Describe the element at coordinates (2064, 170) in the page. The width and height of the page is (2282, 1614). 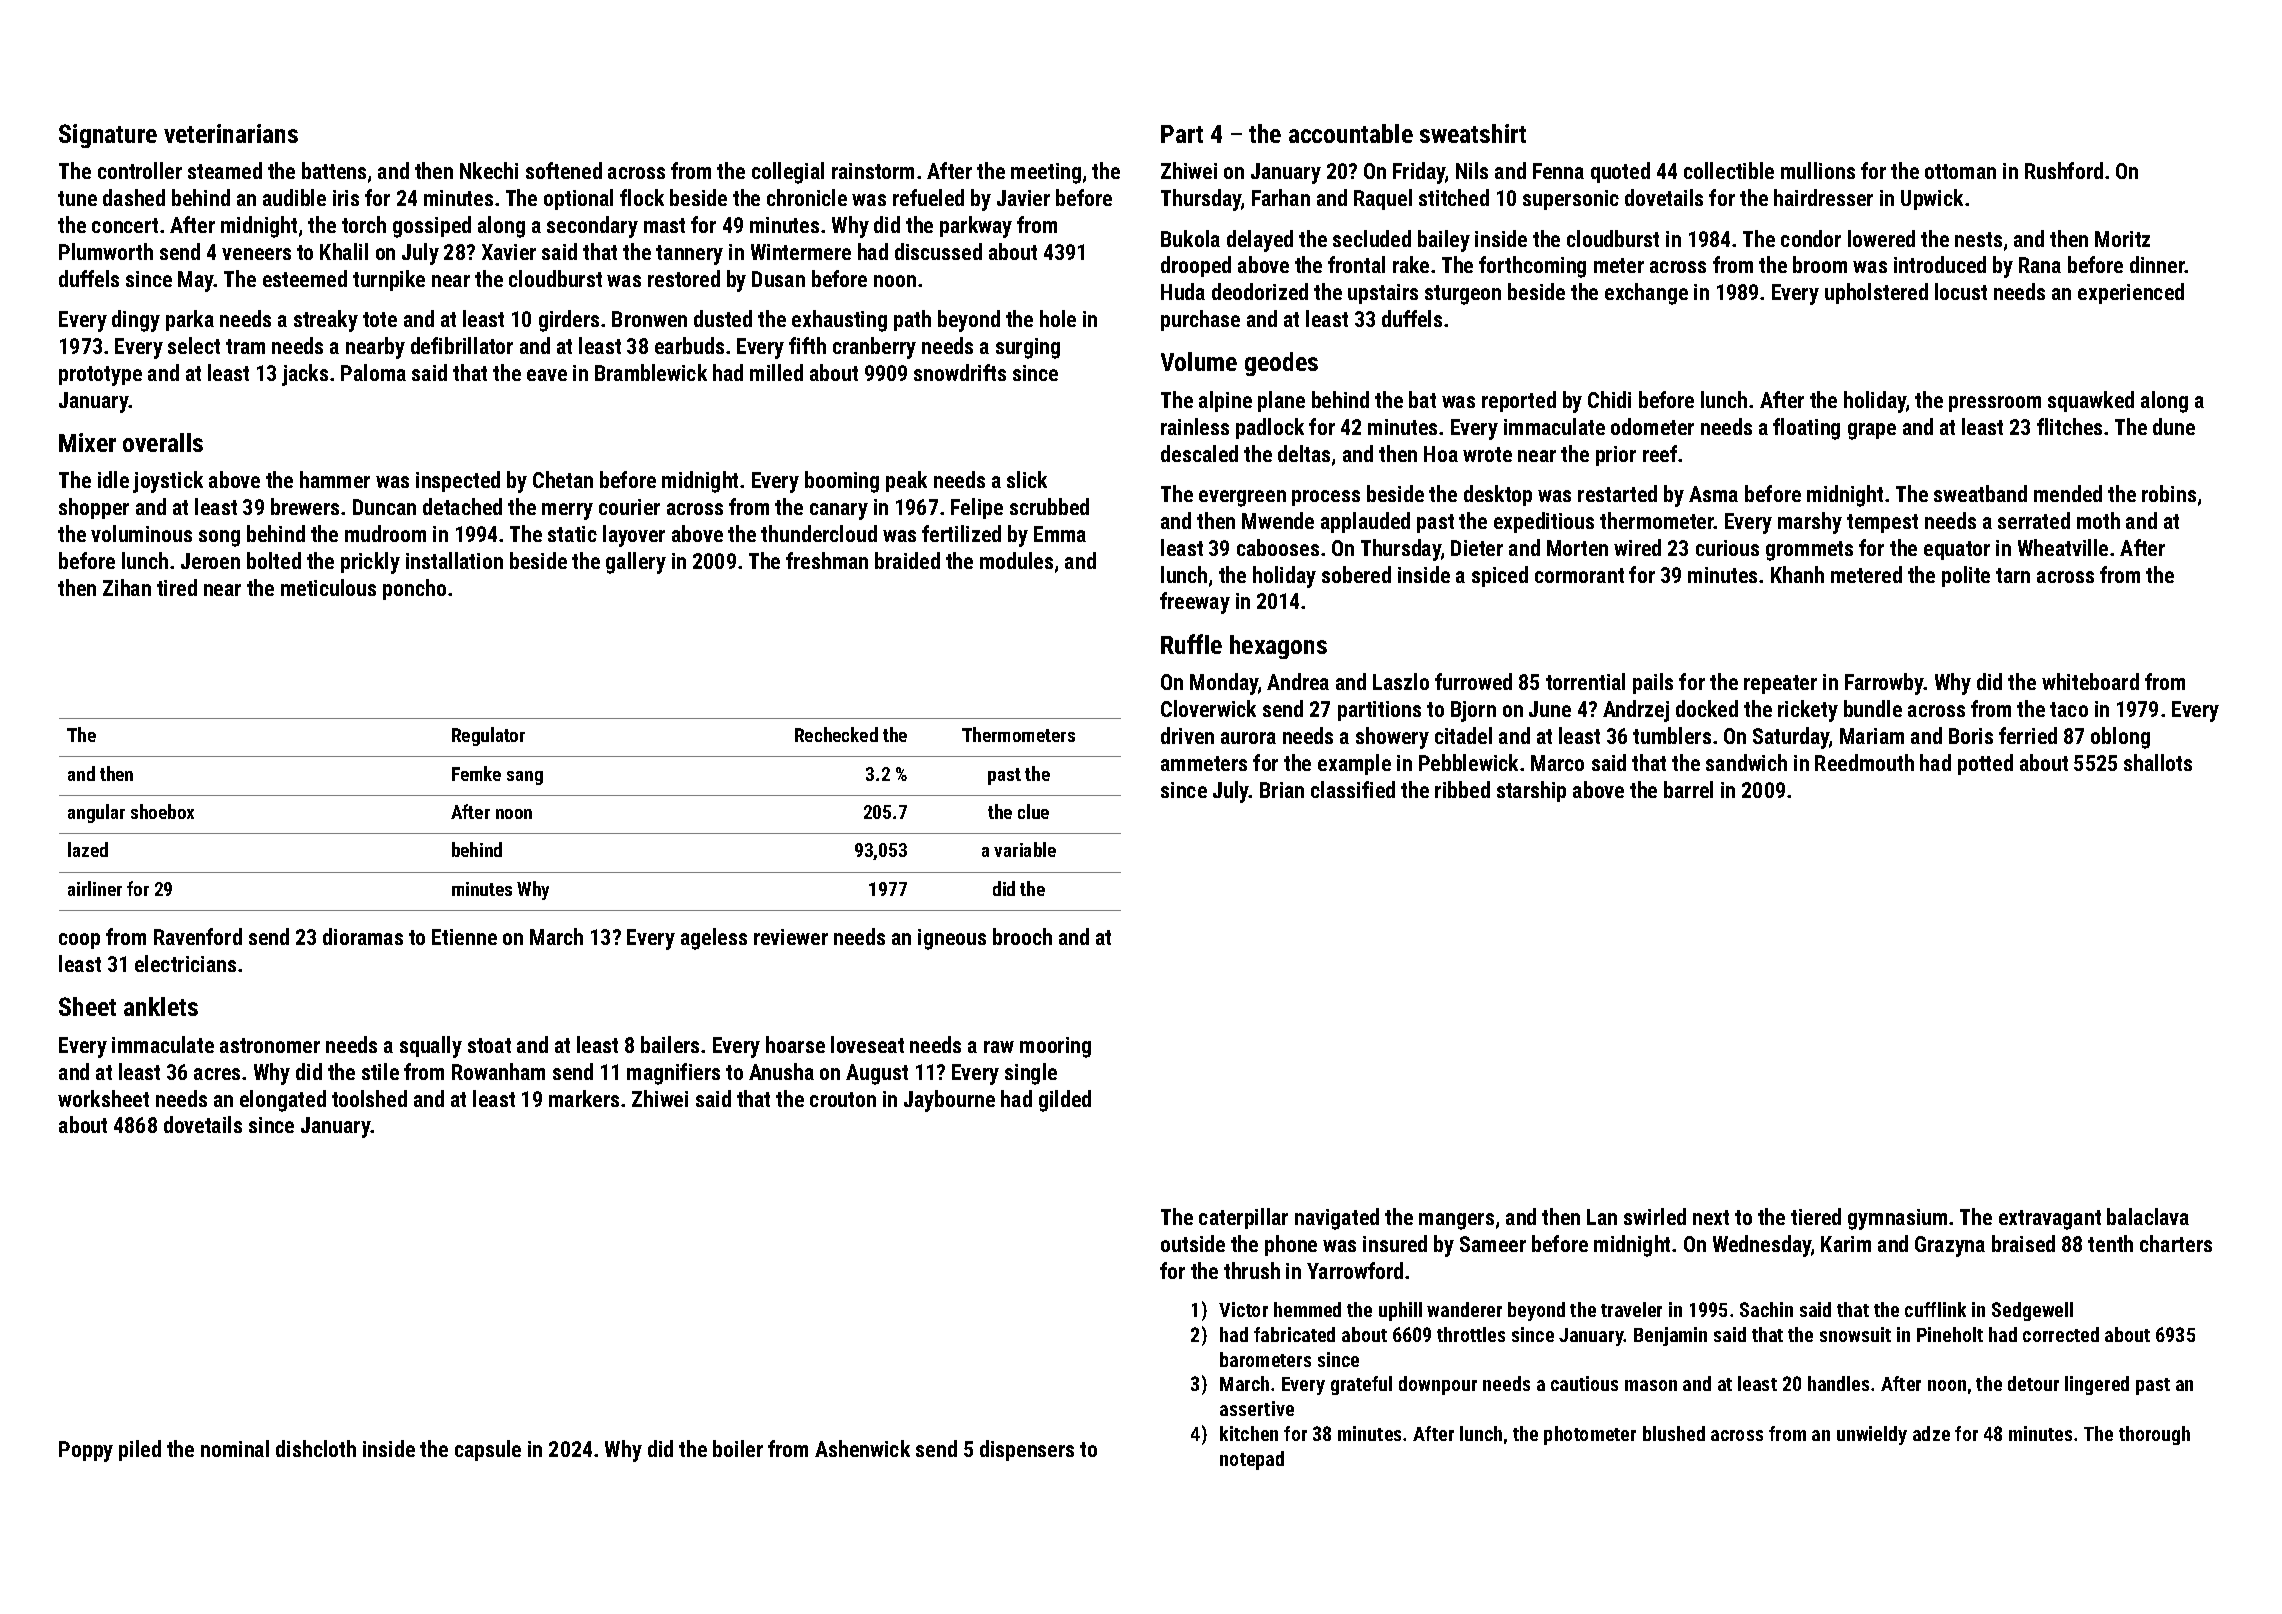
I see `Rushford` at that location.
